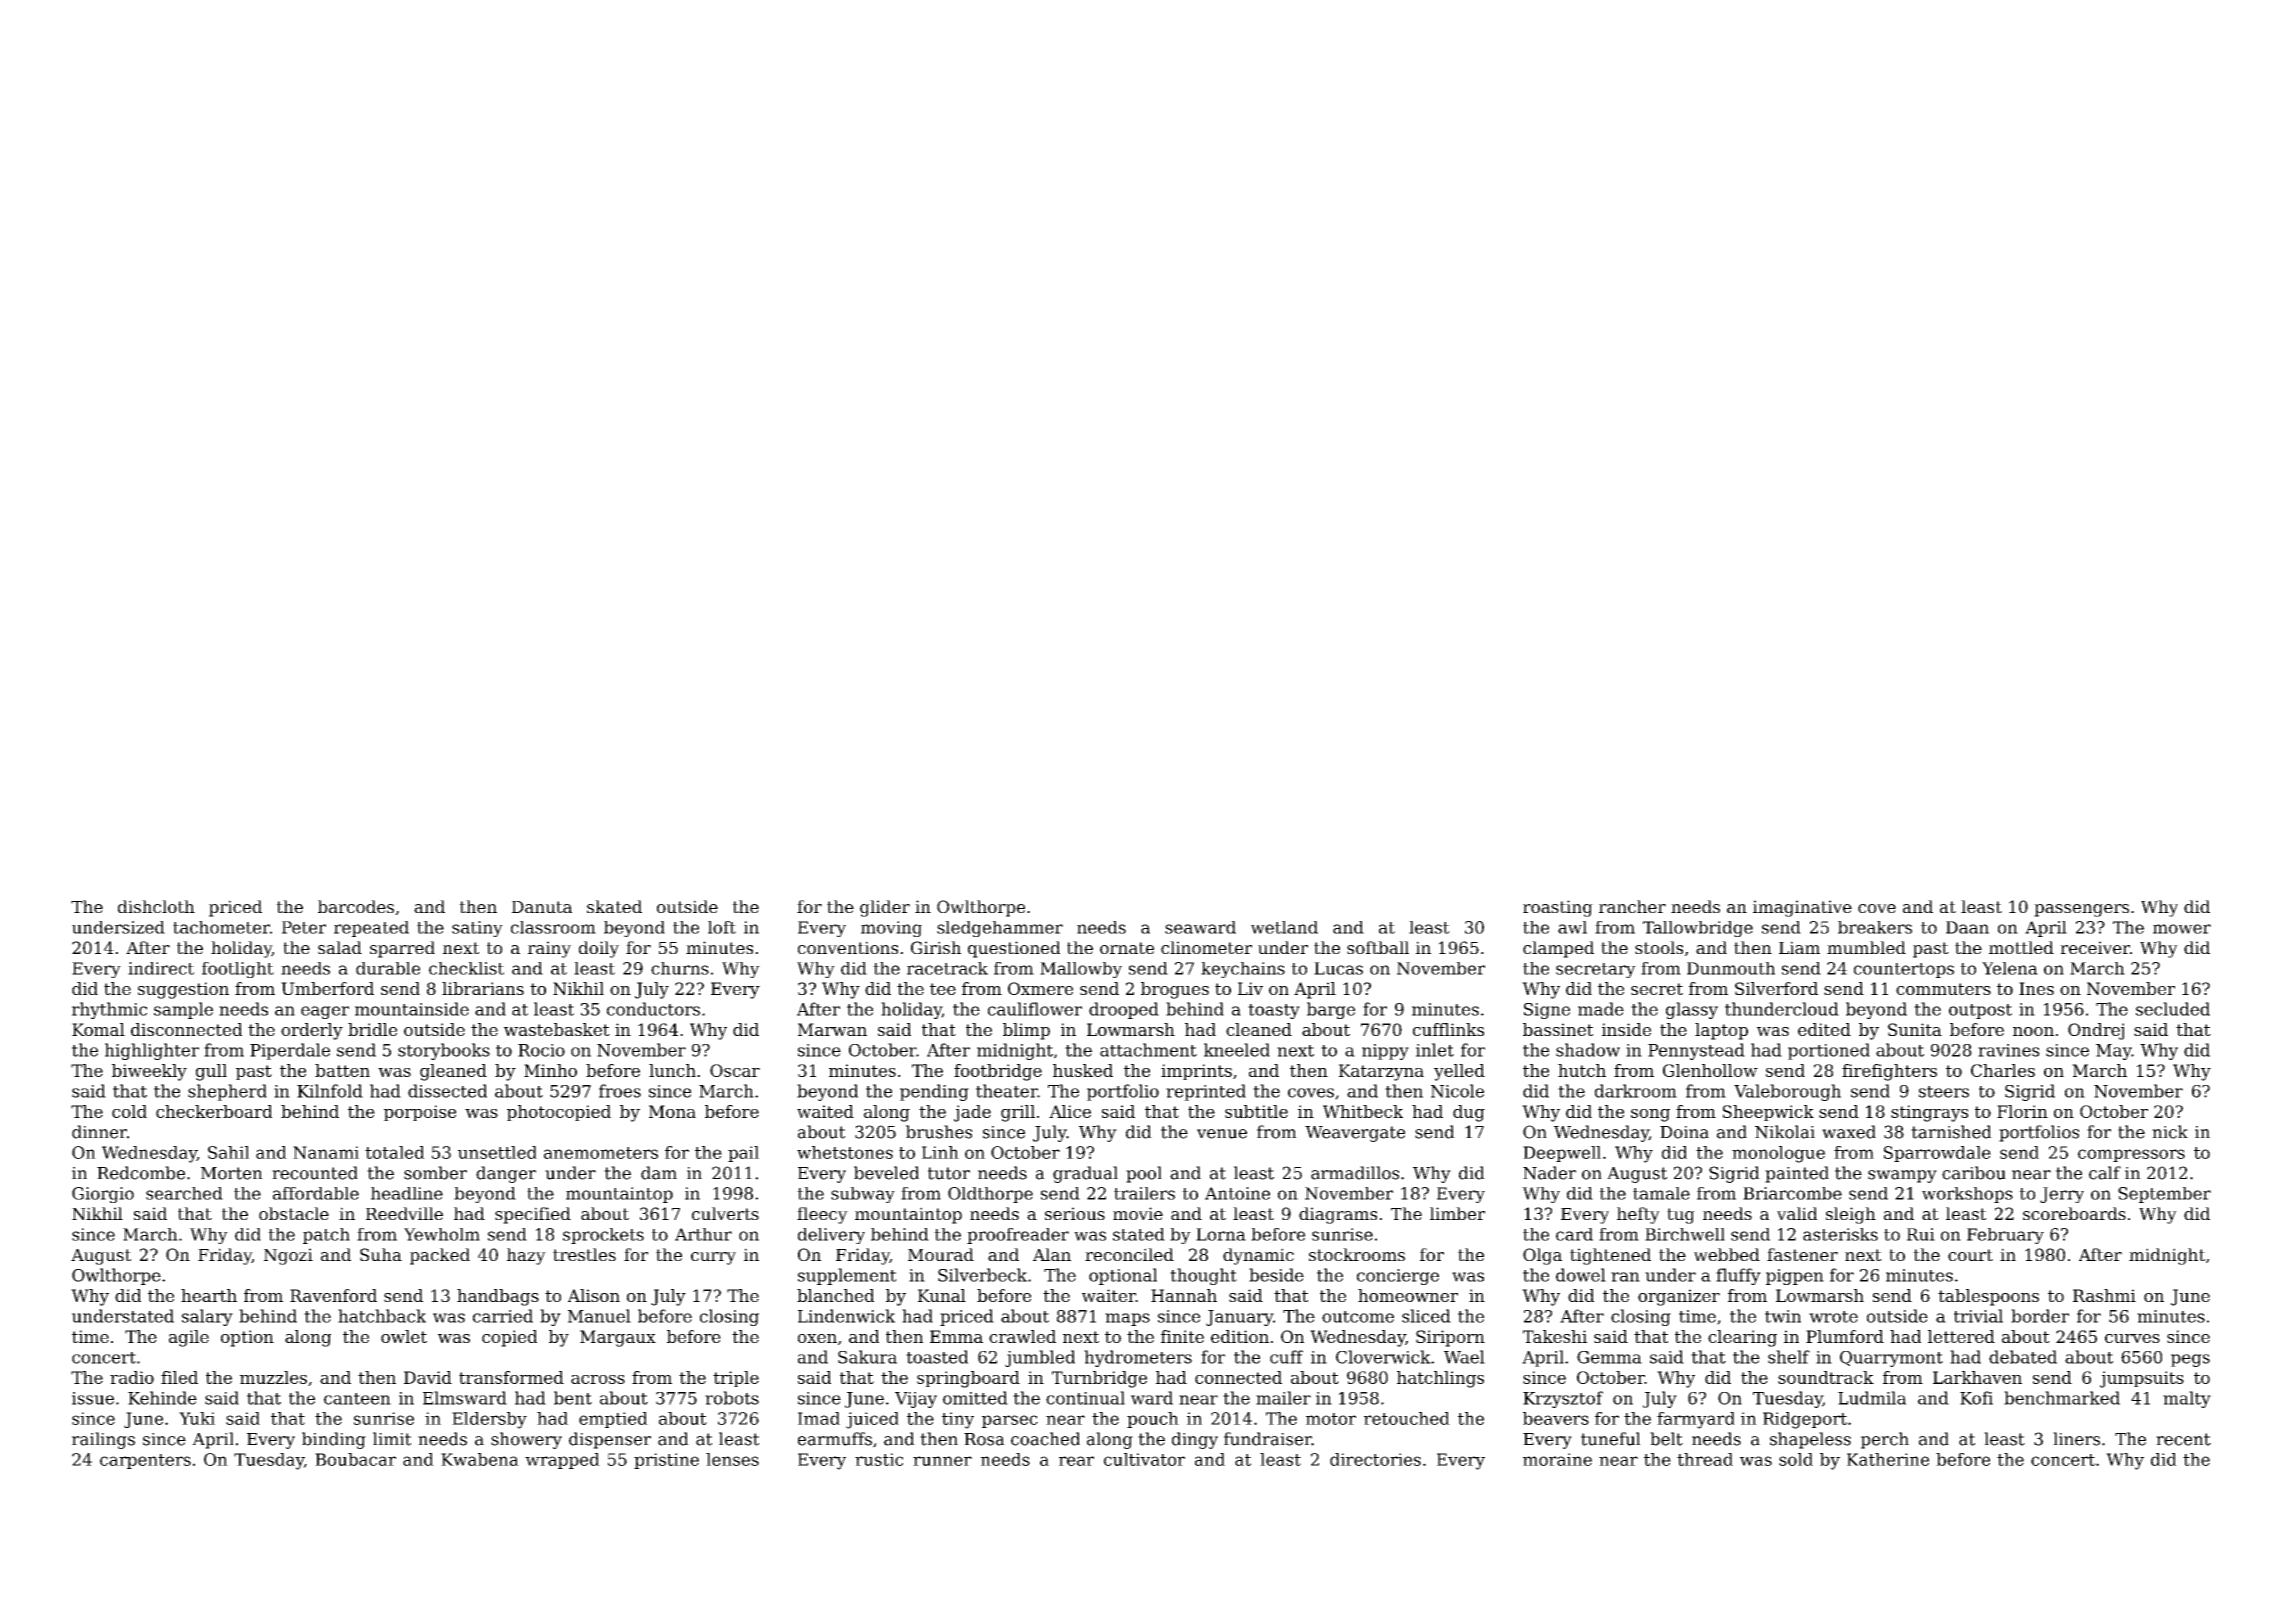 The width and height of the image is (2282, 1614). I want to click on cultivator, so click(1144, 1459).
